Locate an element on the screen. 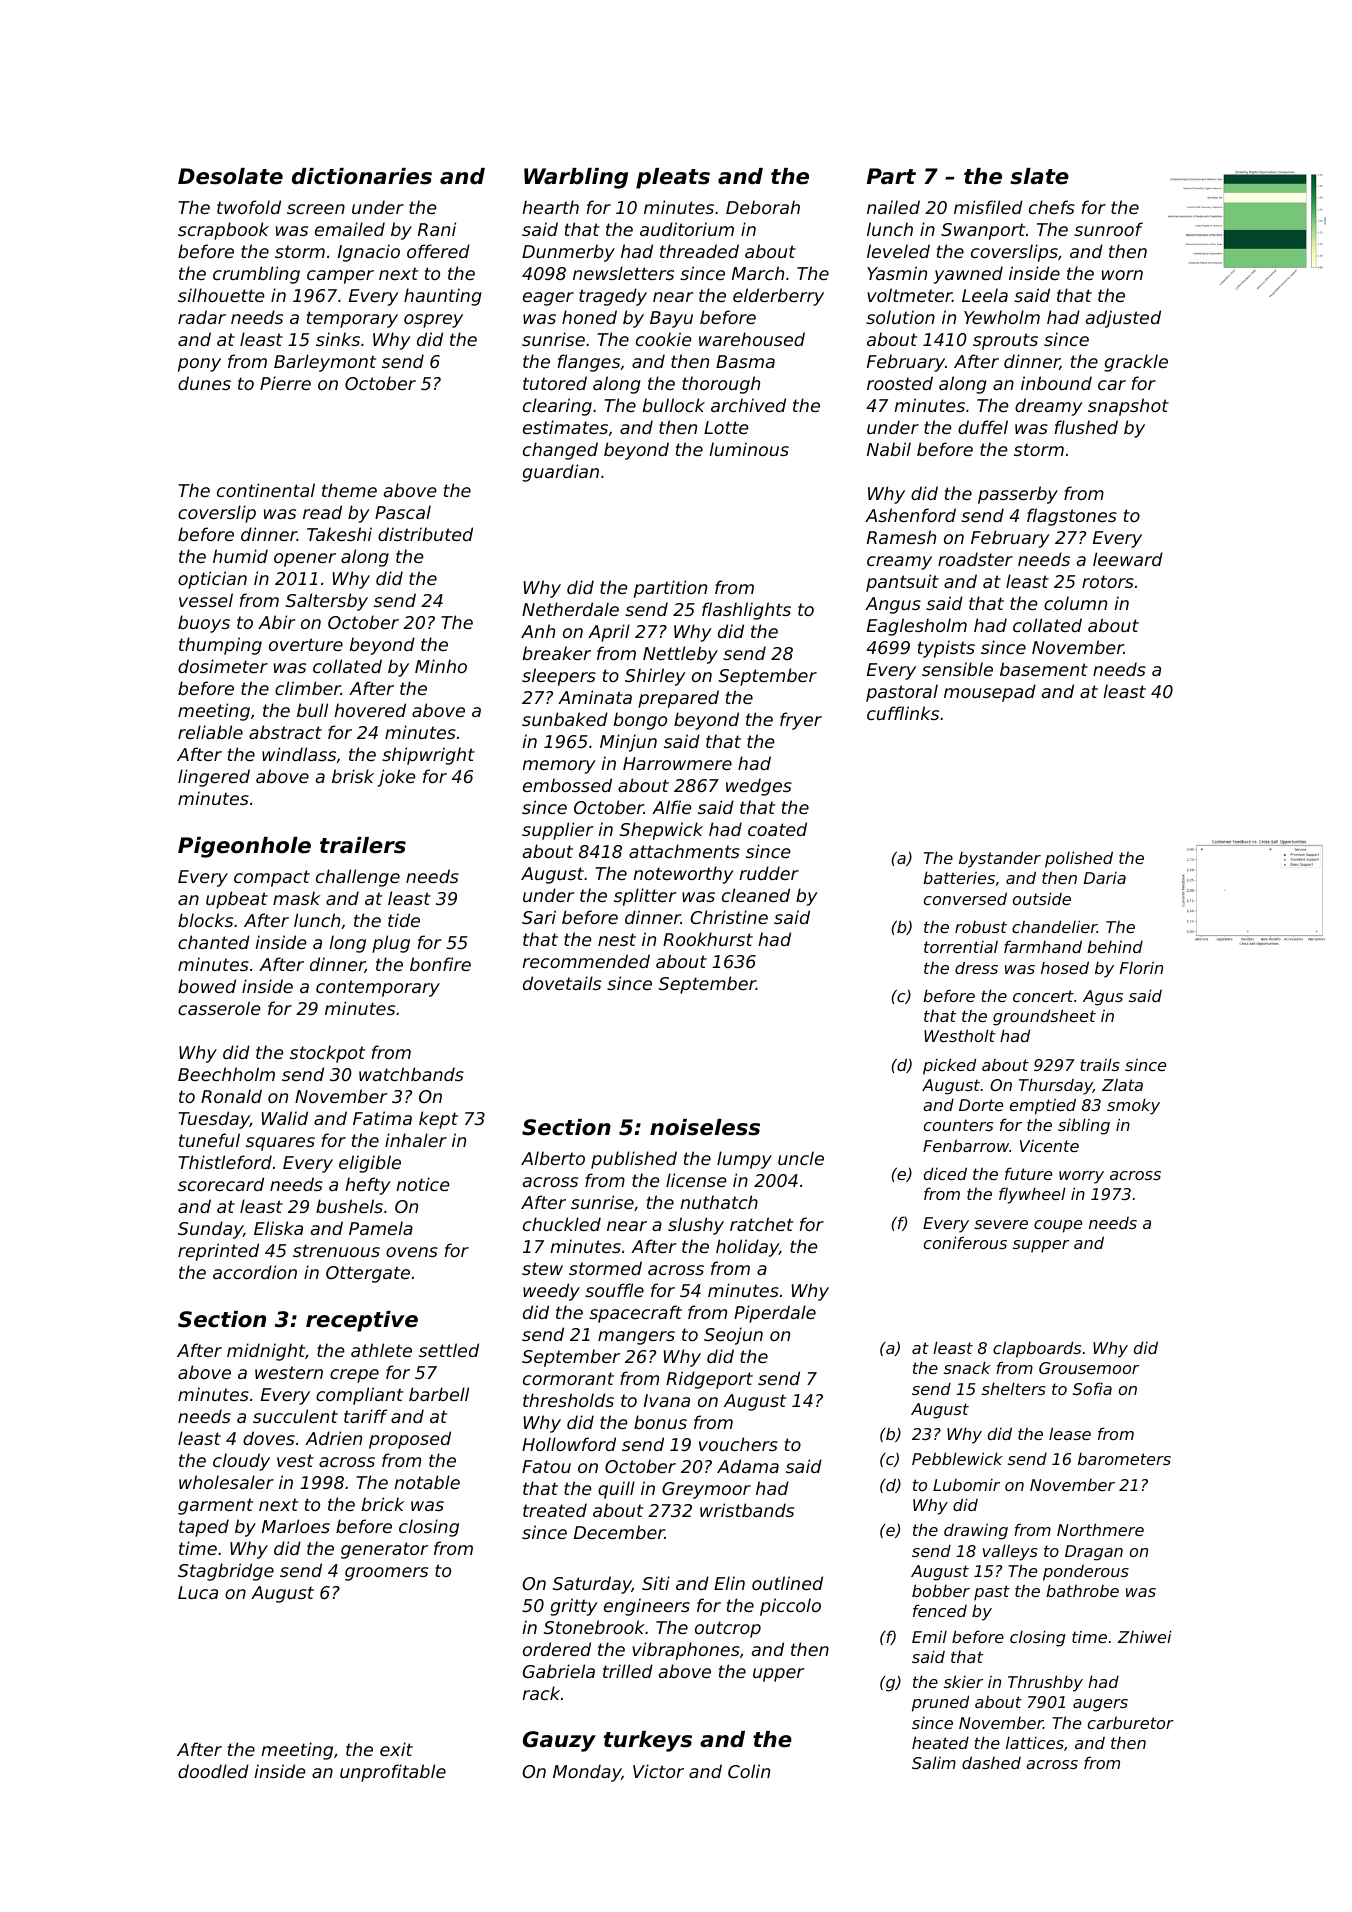 The image size is (1352, 1912). bowed is located at coordinates (207, 986).
